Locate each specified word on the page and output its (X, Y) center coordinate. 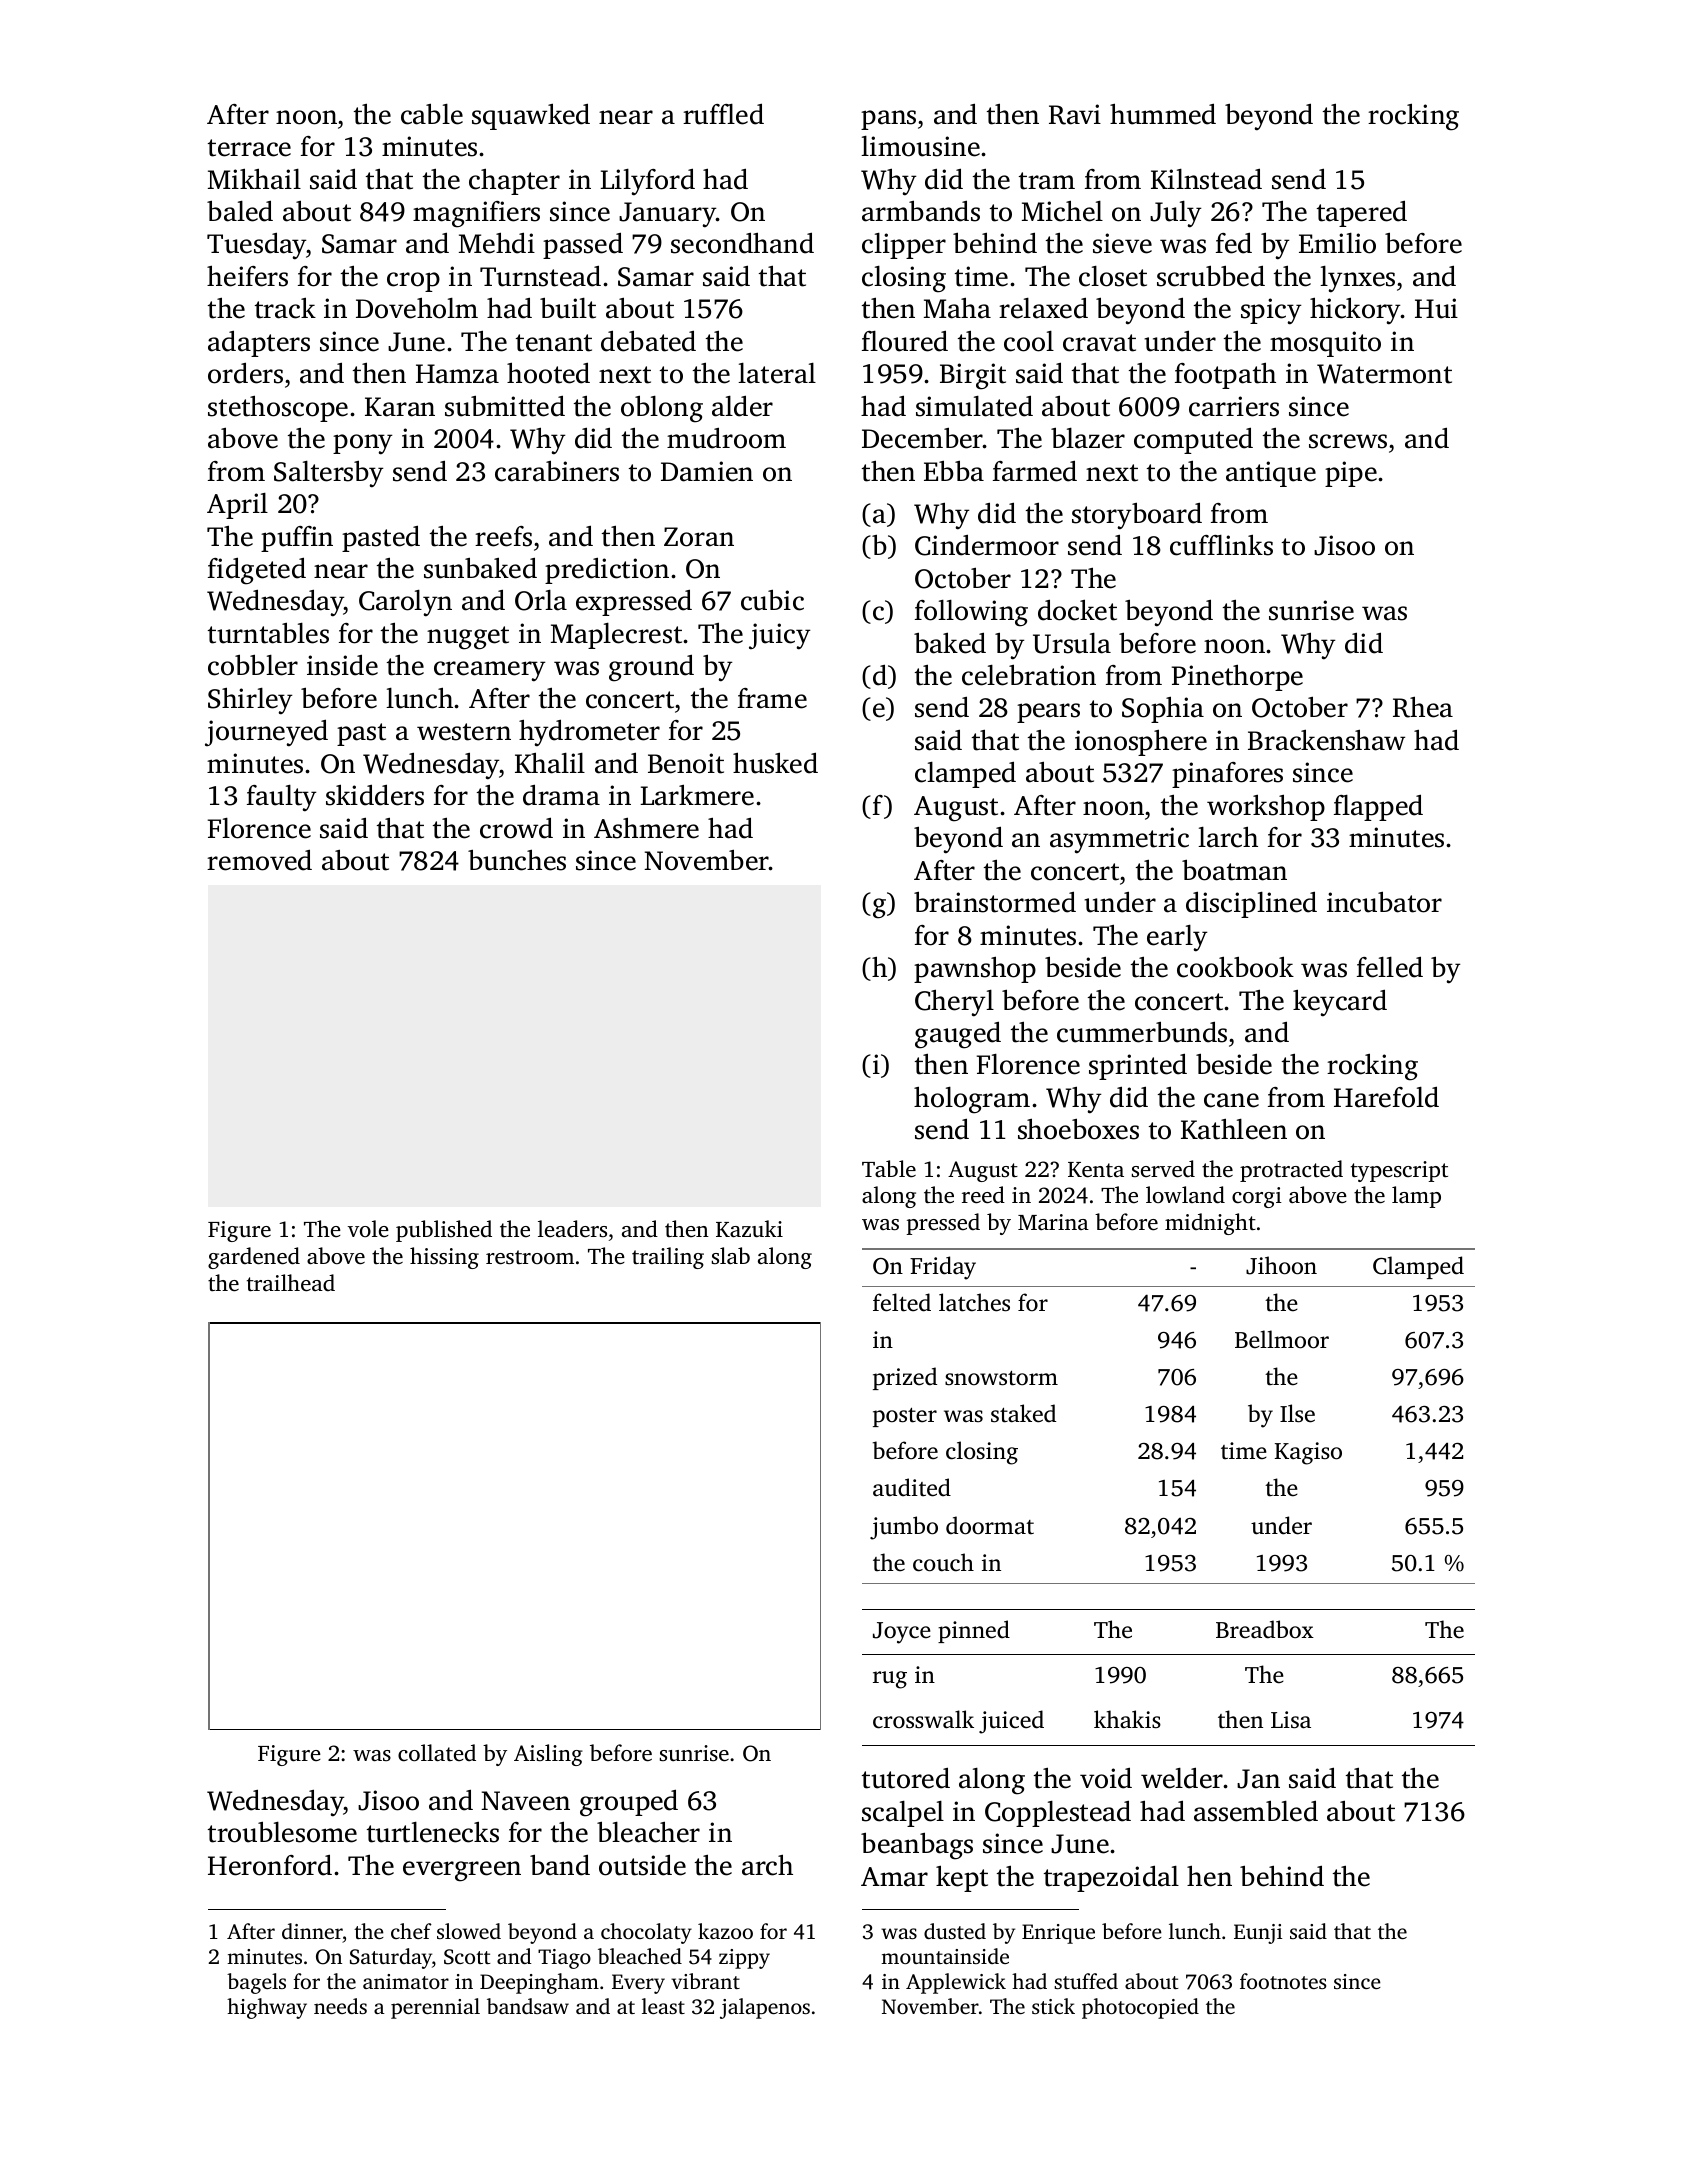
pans (888, 120)
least (663, 2006)
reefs (503, 536)
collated (437, 1752)
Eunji (1258, 1934)
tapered (1362, 213)
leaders (572, 1229)
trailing (668, 1258)
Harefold (1386, 1097)
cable (432, 114)
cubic (772, 600)
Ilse (1297, 1413)
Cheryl (954, 1003)
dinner (312, 1931)
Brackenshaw (1326, 740)
